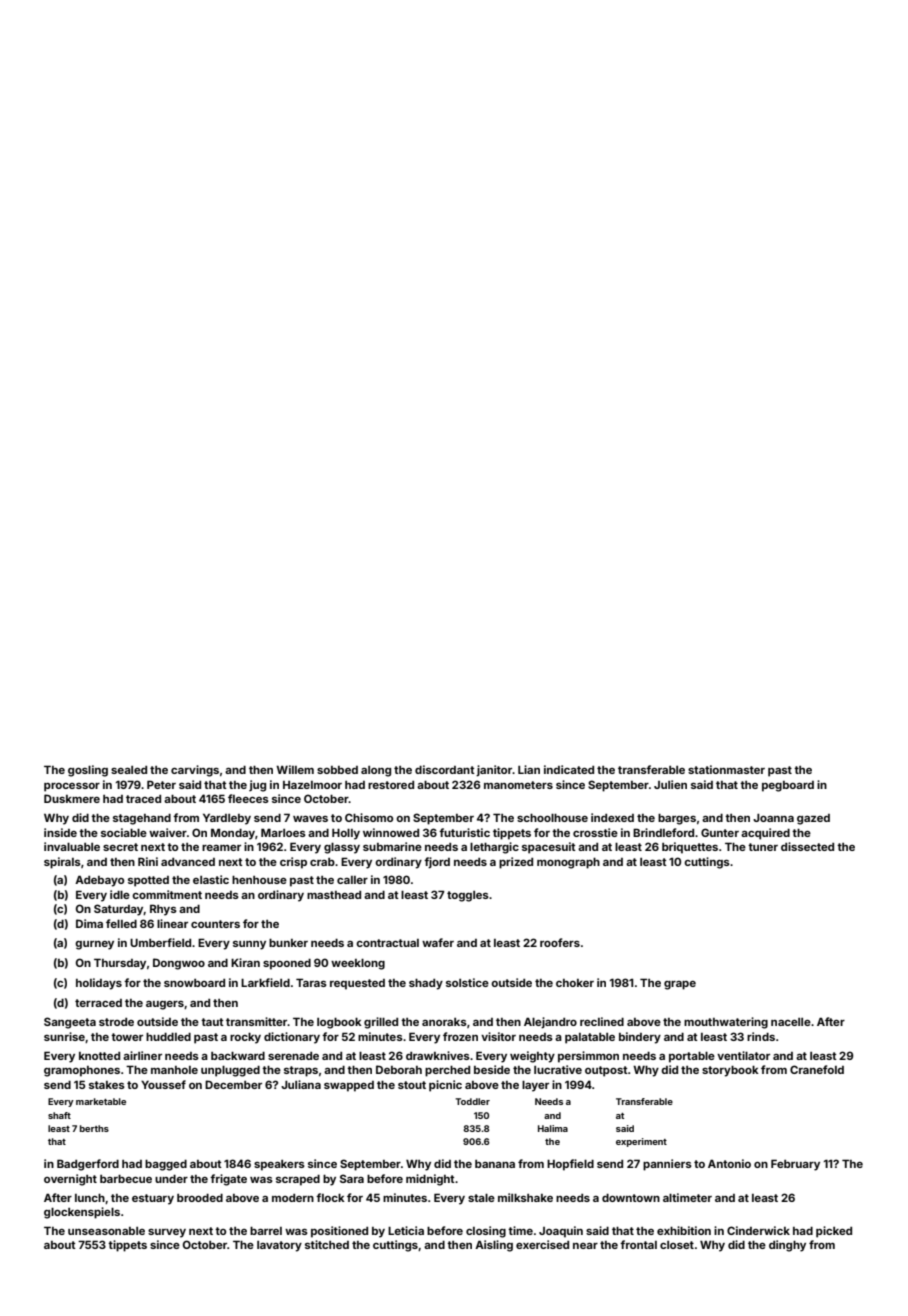 This image has height=1316, width=908. Describe the element at coordinates (726, 769) in the image. I see `stationmaster` at that location.
